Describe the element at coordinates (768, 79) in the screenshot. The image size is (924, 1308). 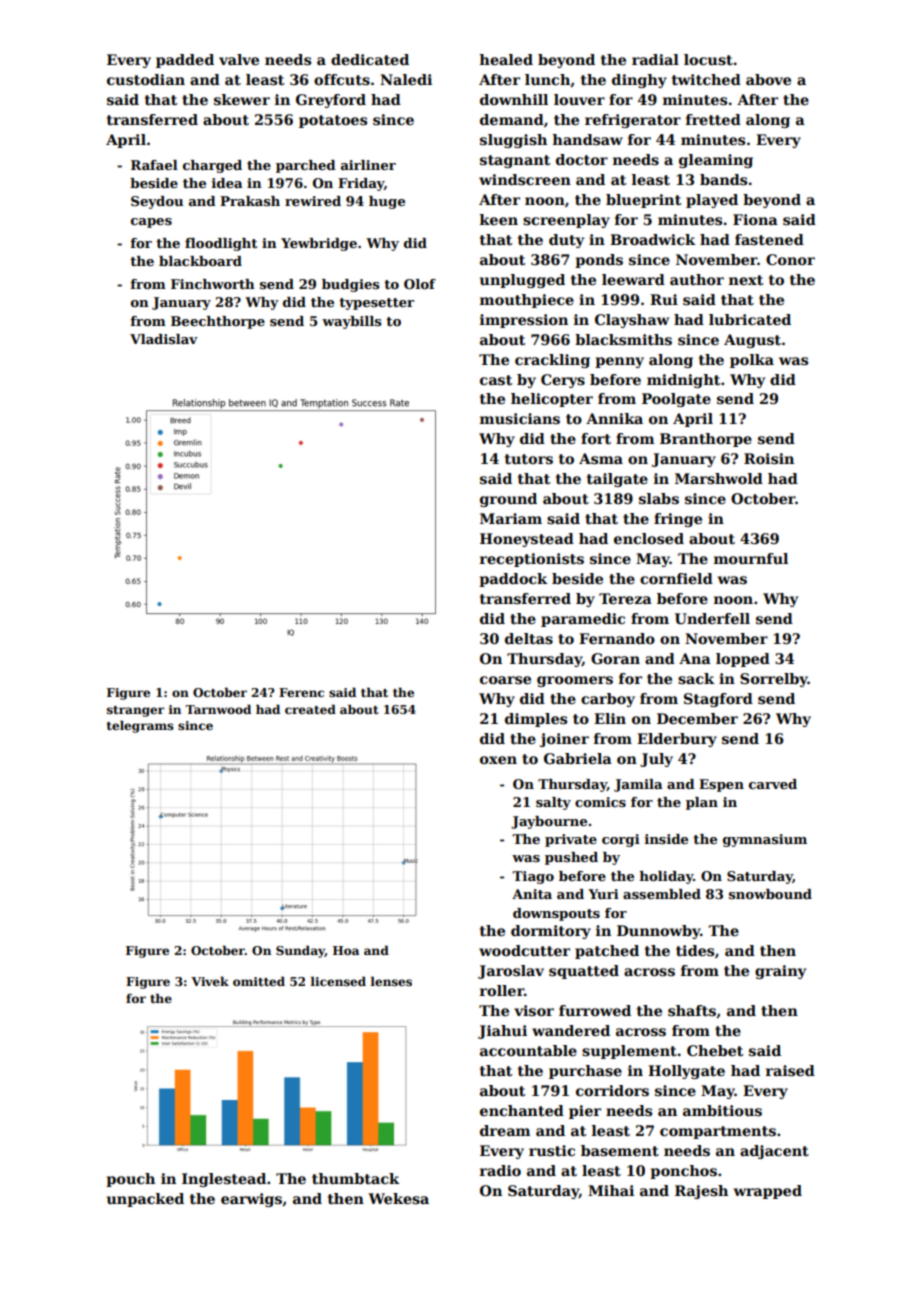
I see `above` at that location.
